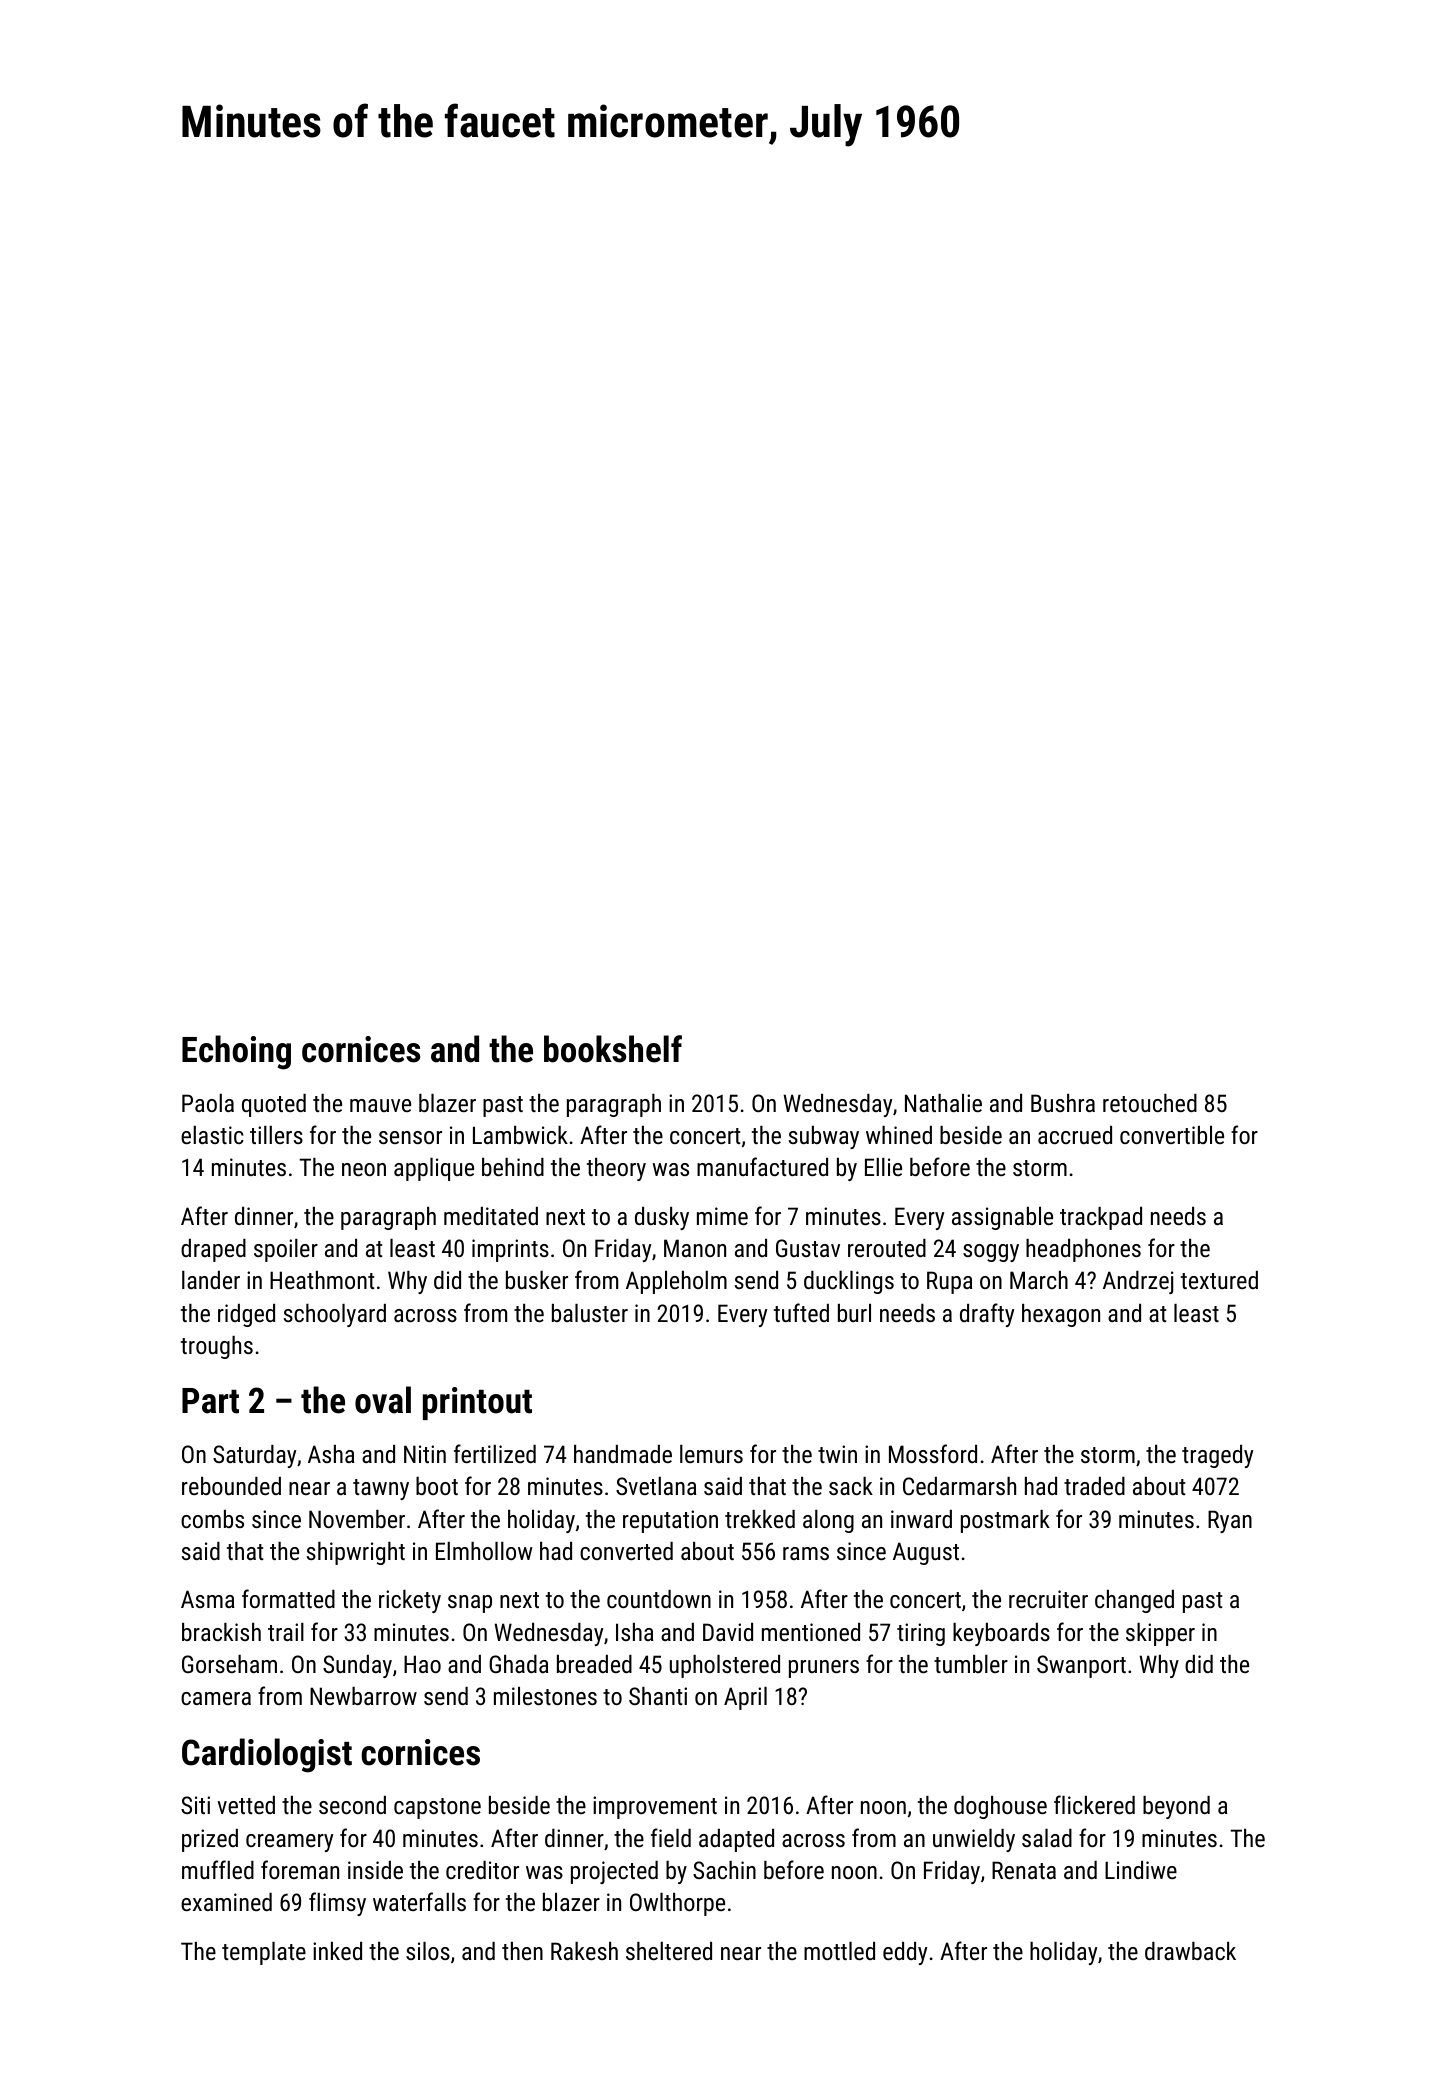  What do you see at coordinates (254, 1456) in the page?
I see `Saturday` at bounding box center [254, 1456].
